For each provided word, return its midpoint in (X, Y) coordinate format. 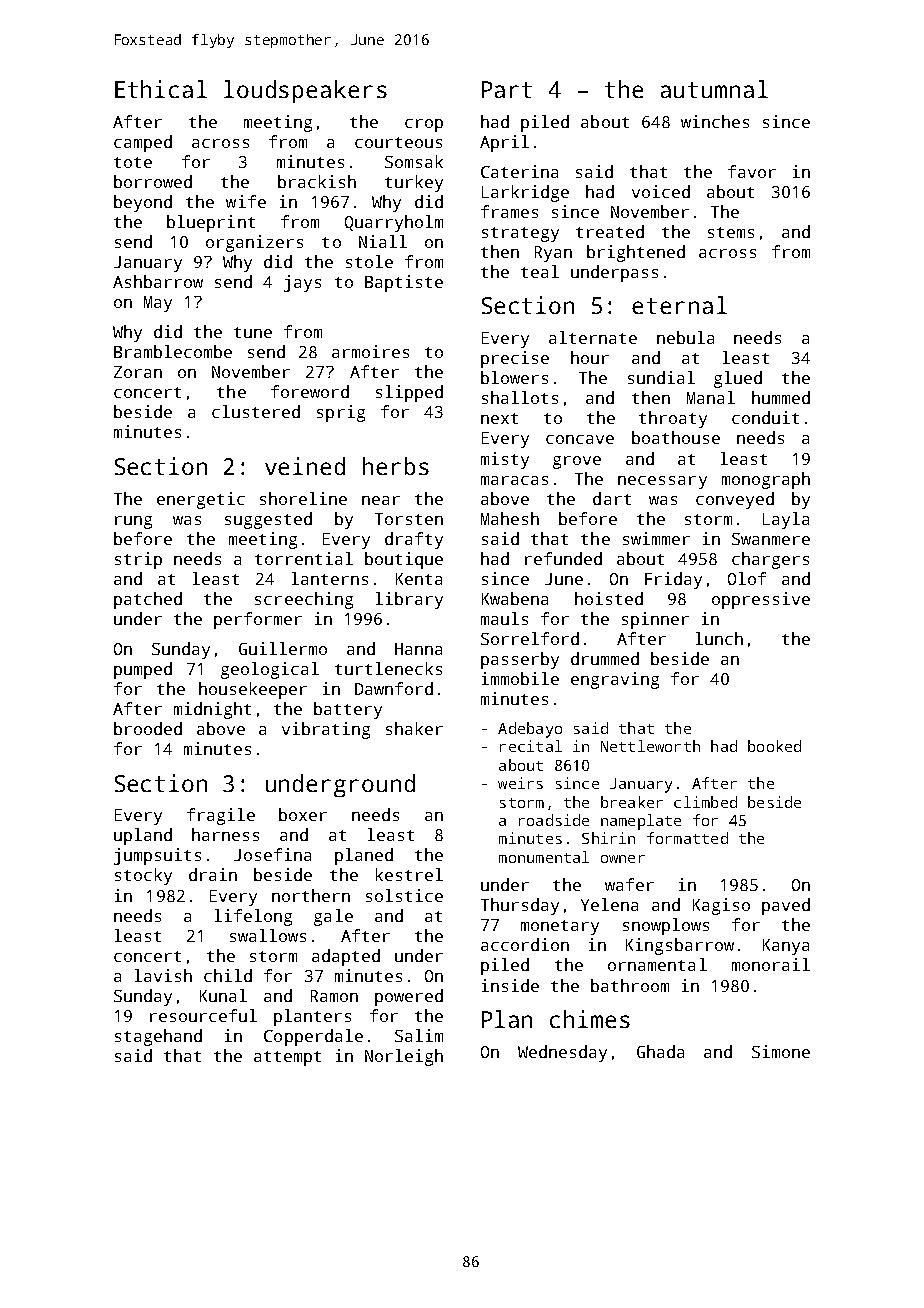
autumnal (714, 89)
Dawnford (394, 688)
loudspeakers (305, 91)
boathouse (676, 437)
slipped (409, 393)
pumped (143, 670)
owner (623, 859)
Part (507, 89)
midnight (212, 710)
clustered (256, 411)
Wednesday (562, 1053)
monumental (544, 857)
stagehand (158, 1037)
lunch (719, 638)
